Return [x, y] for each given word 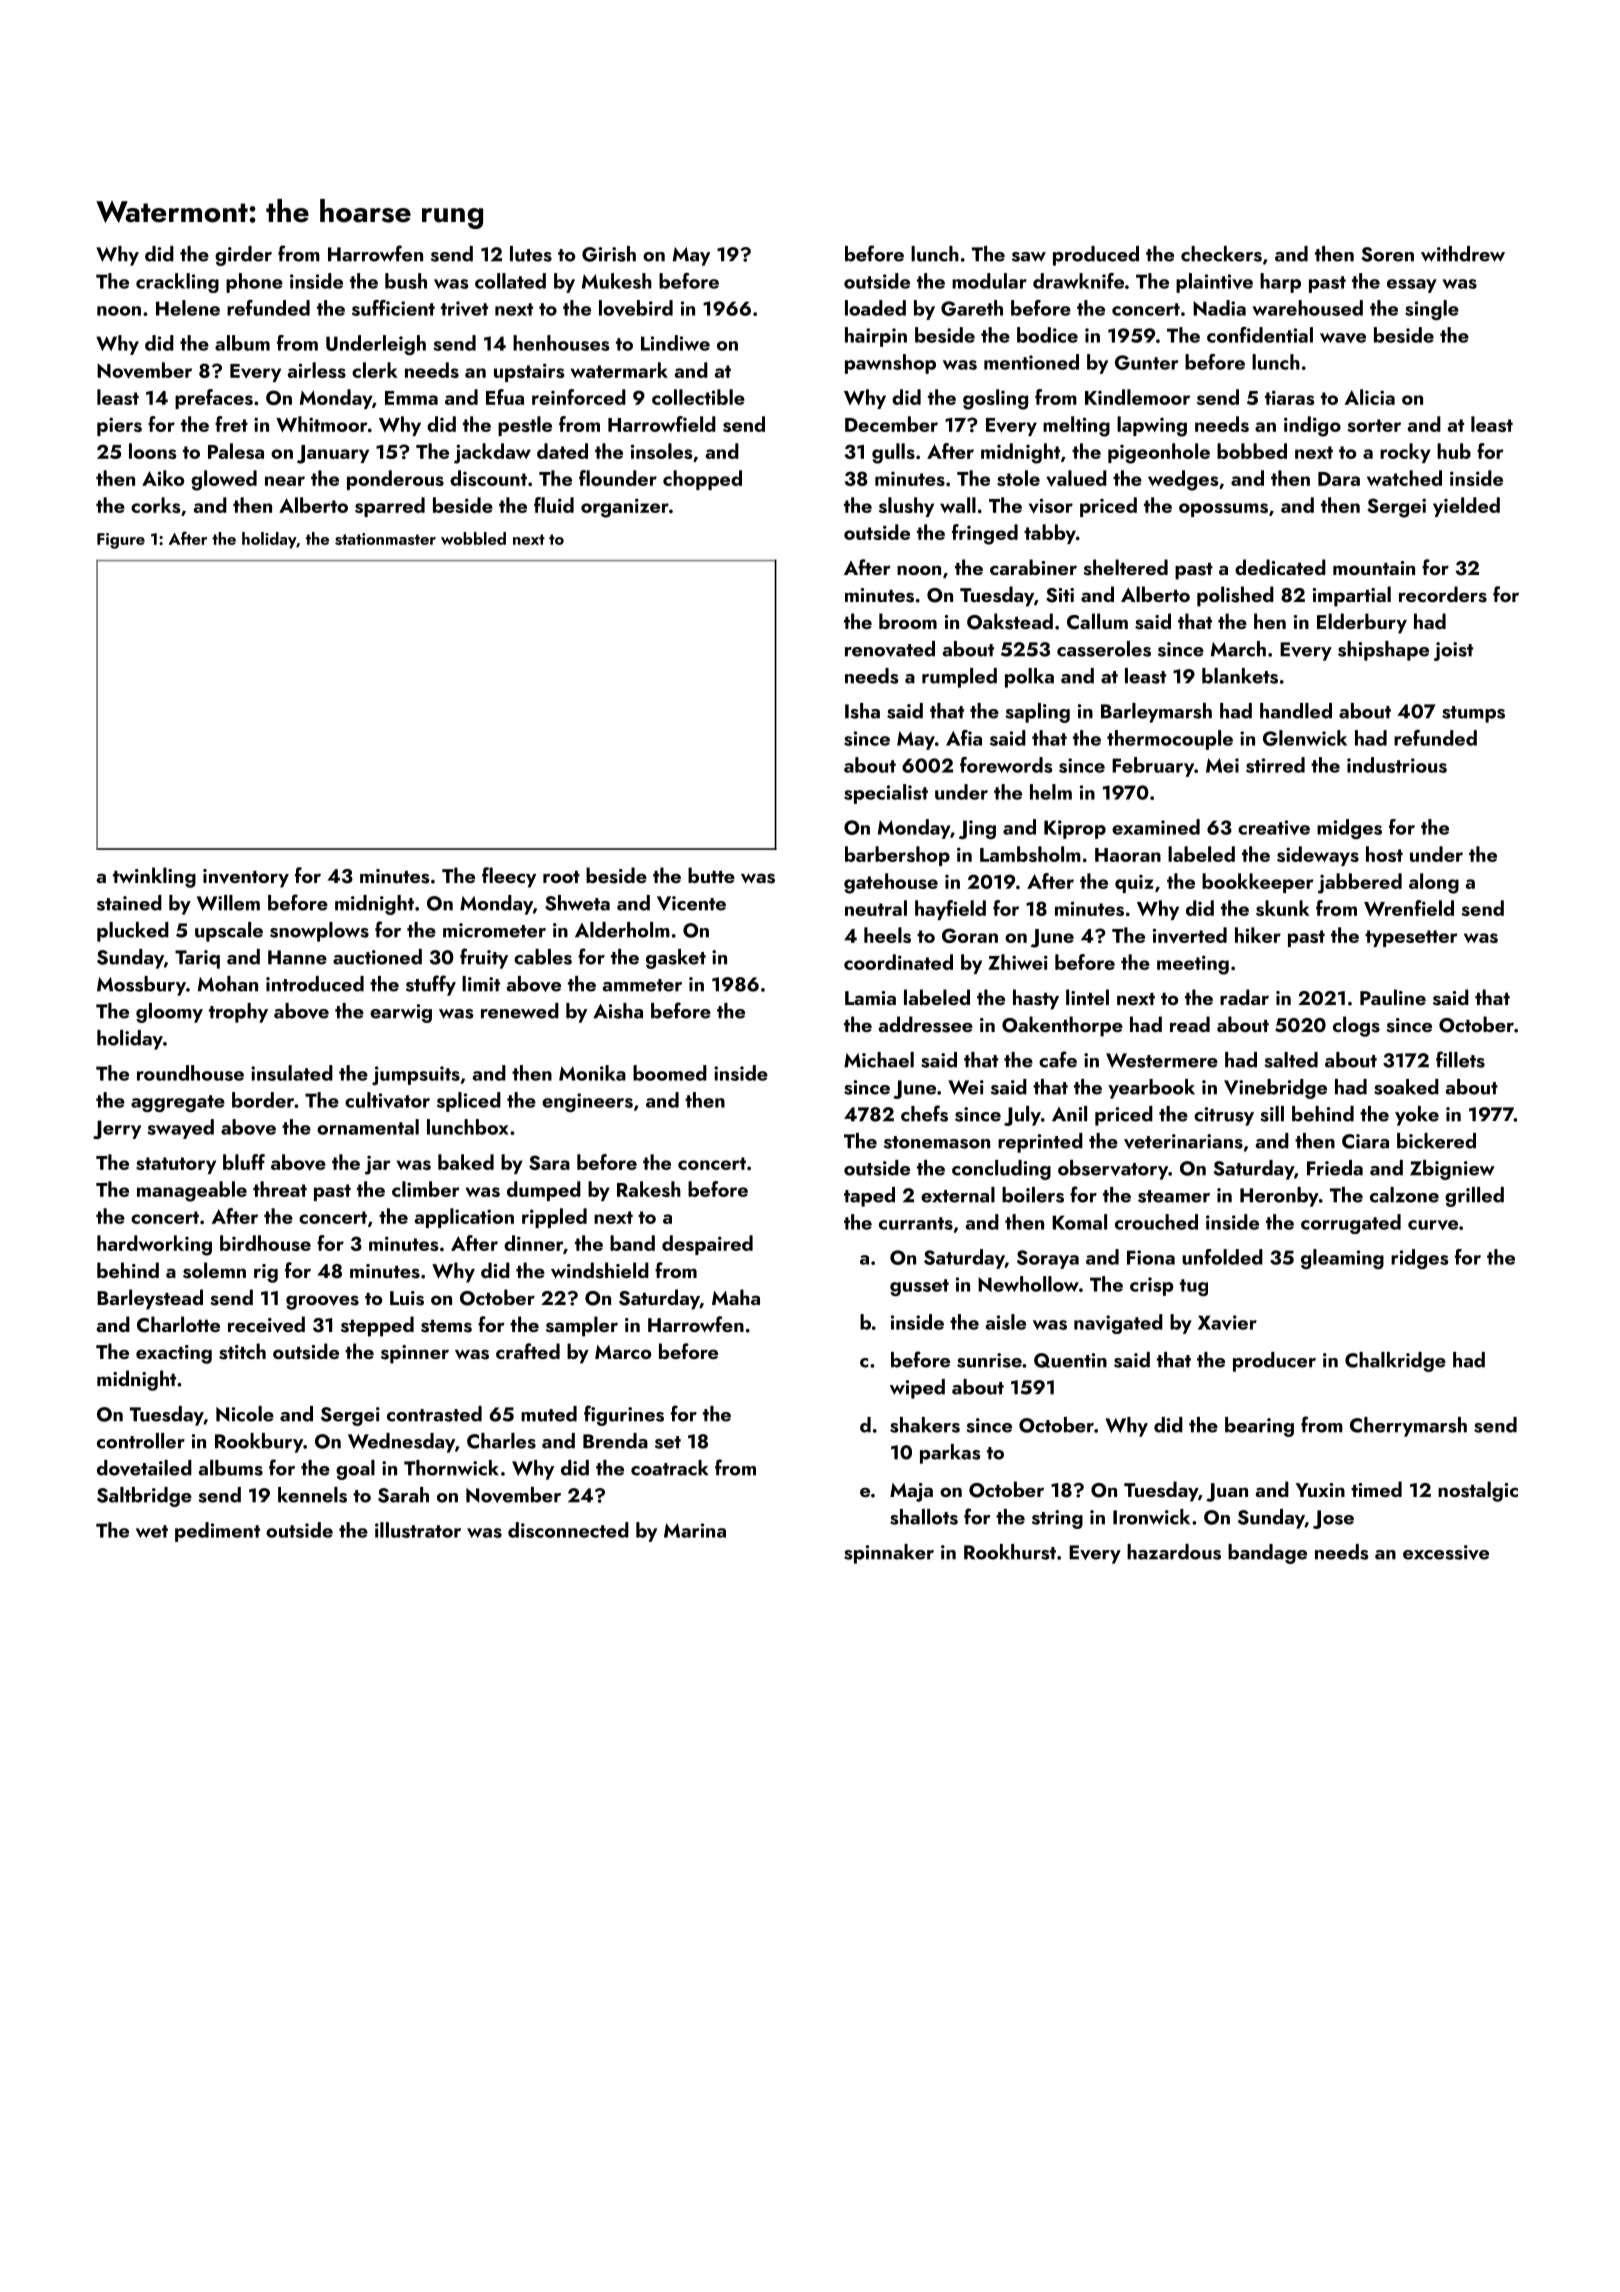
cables [543, 957]
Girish [609, 254]
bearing [1259, 1427]
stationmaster [385, 539]
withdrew [1463, 254]
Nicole [245, 1414]
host [1384, 854]
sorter [1374, 425]
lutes [531, 254]
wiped [917, 1389]
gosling [995, 399]
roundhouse [190, 1073]
